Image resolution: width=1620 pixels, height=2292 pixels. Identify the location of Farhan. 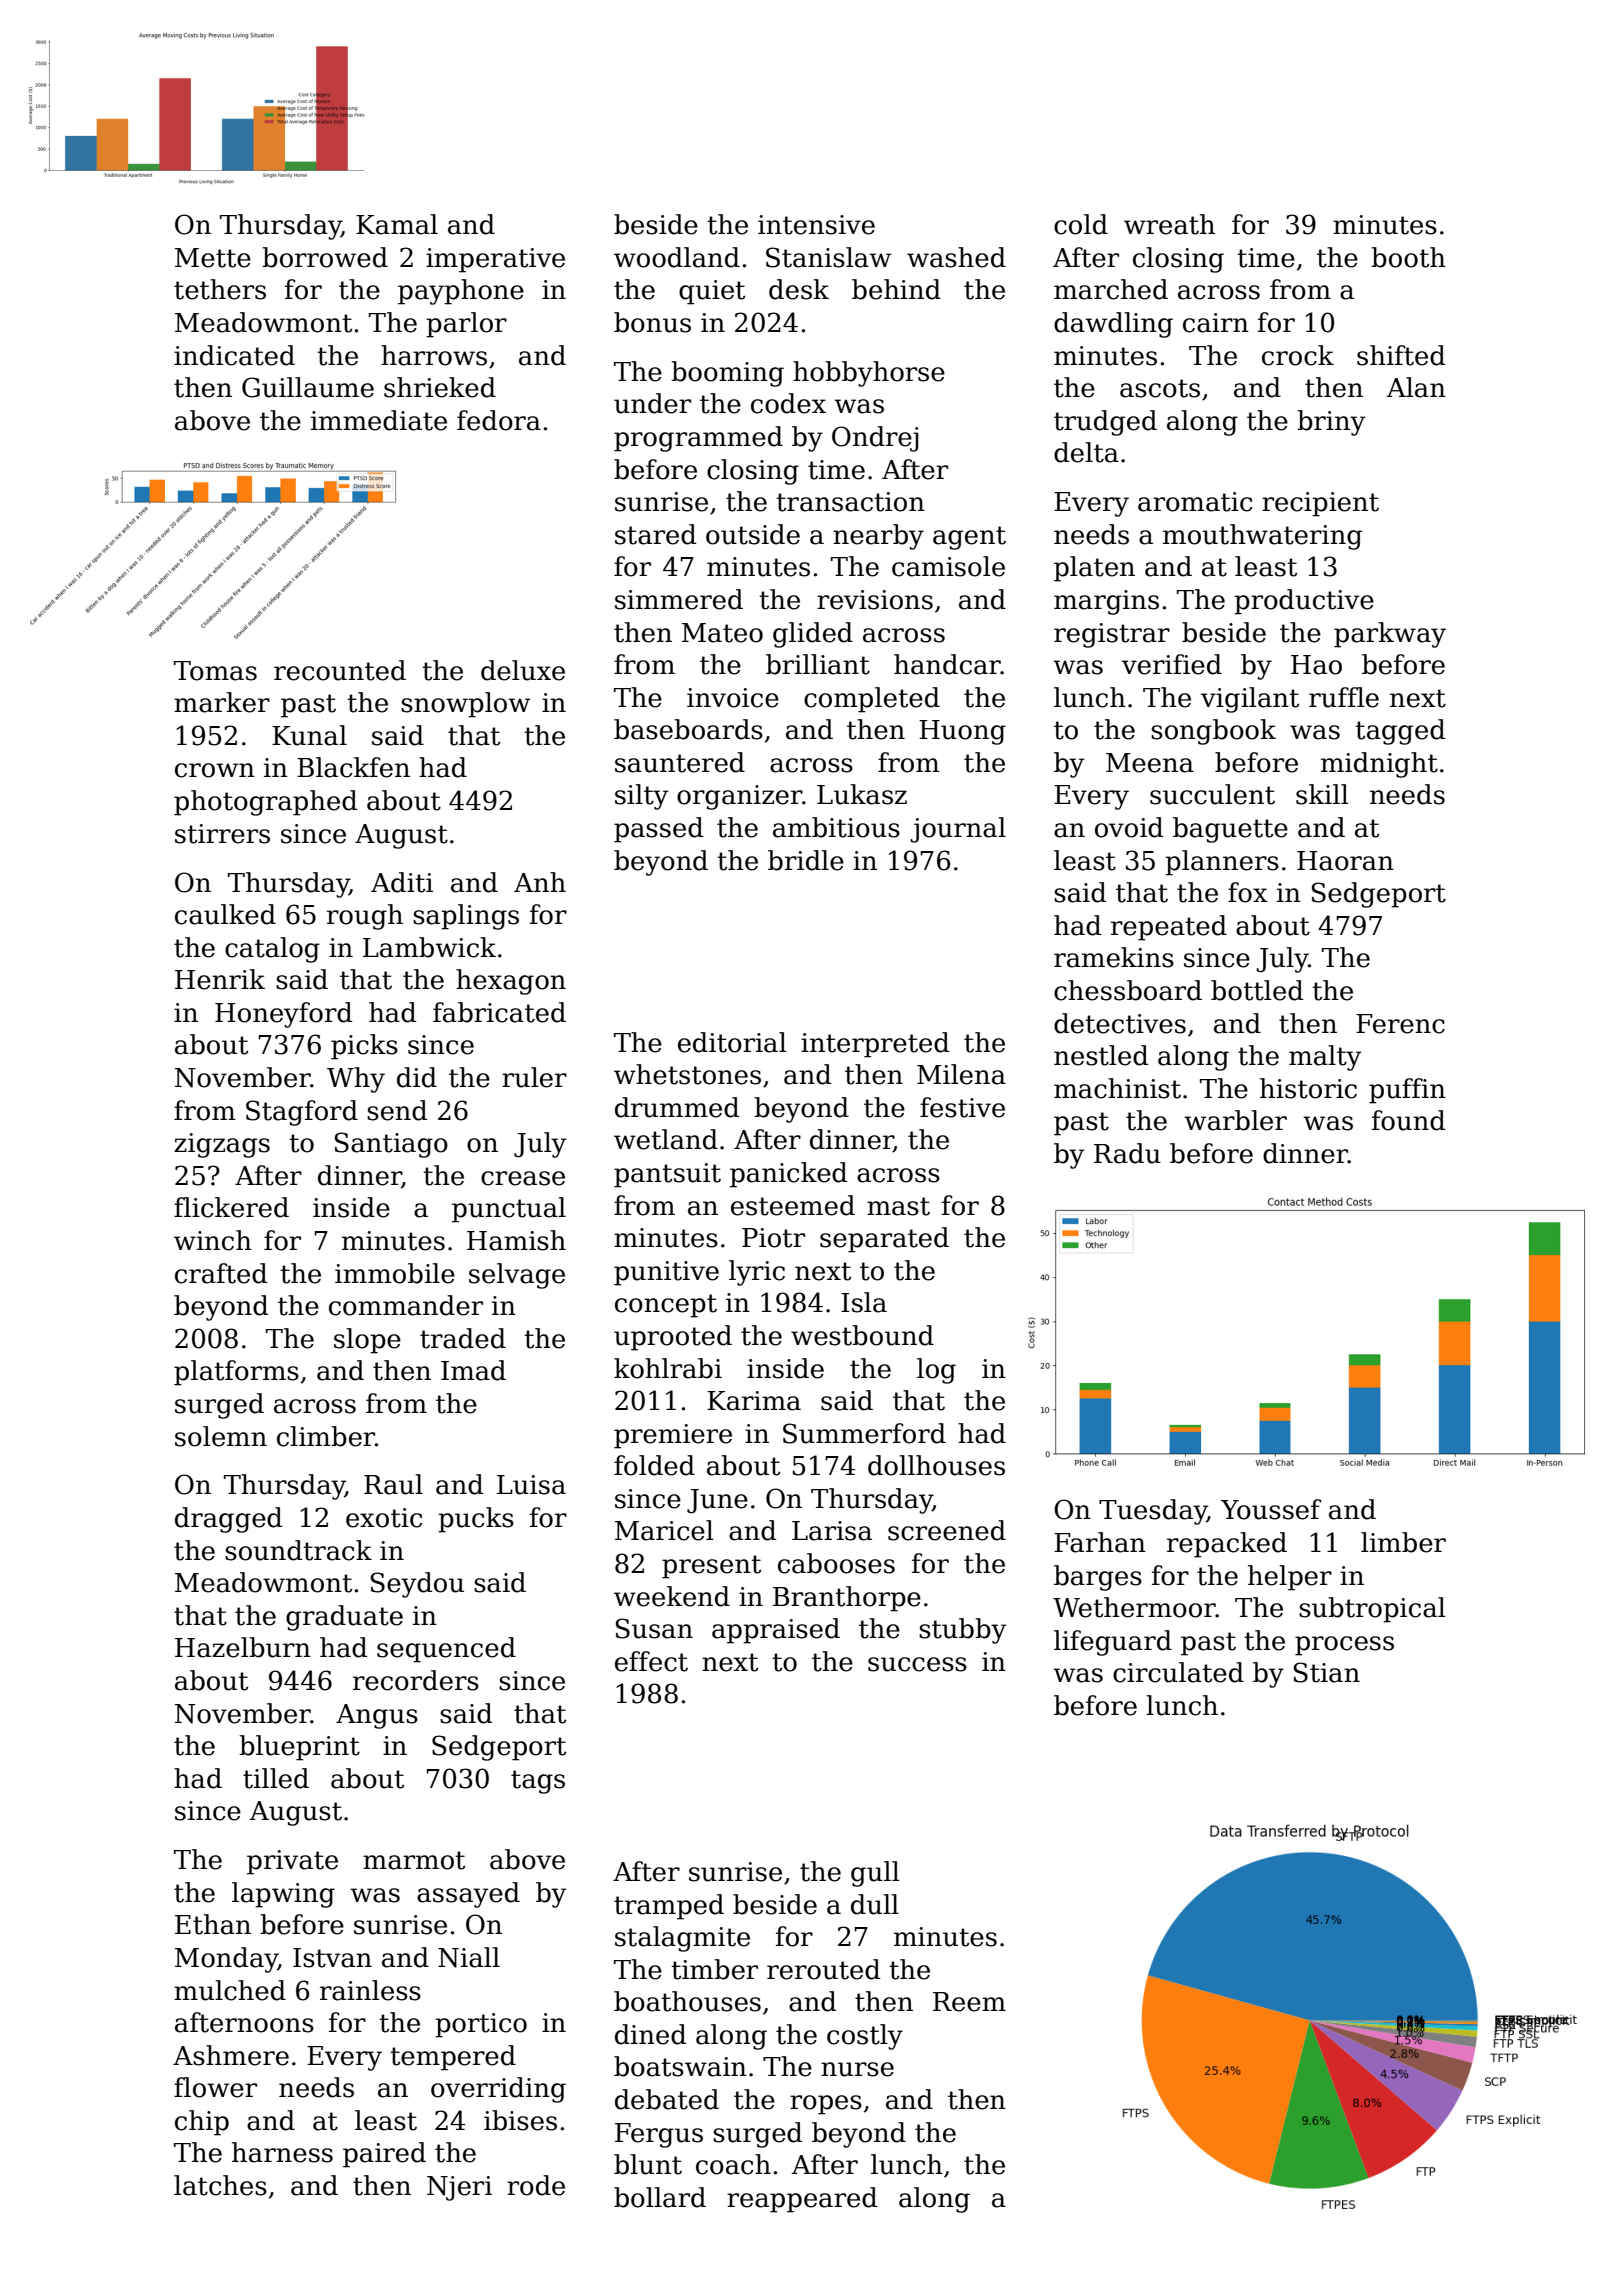
(1100, 1542).
